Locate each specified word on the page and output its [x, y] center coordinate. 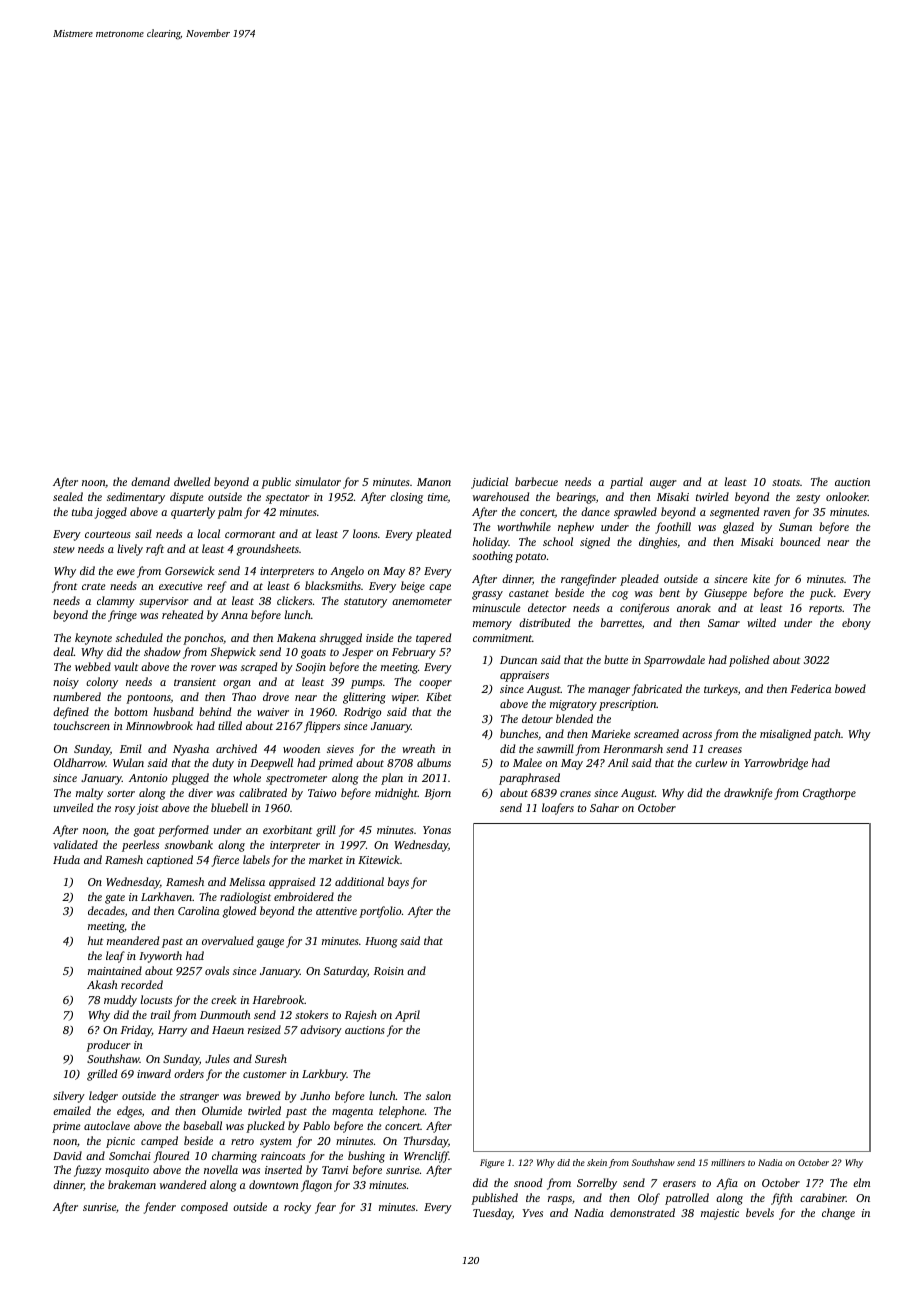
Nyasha [191, 750]
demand [150, 481]
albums [434, 762]
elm [861, 1182]
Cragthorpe [829, 794]
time [438, 498]
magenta [352, 1113]
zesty [808, 499]
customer [265, 1074]
